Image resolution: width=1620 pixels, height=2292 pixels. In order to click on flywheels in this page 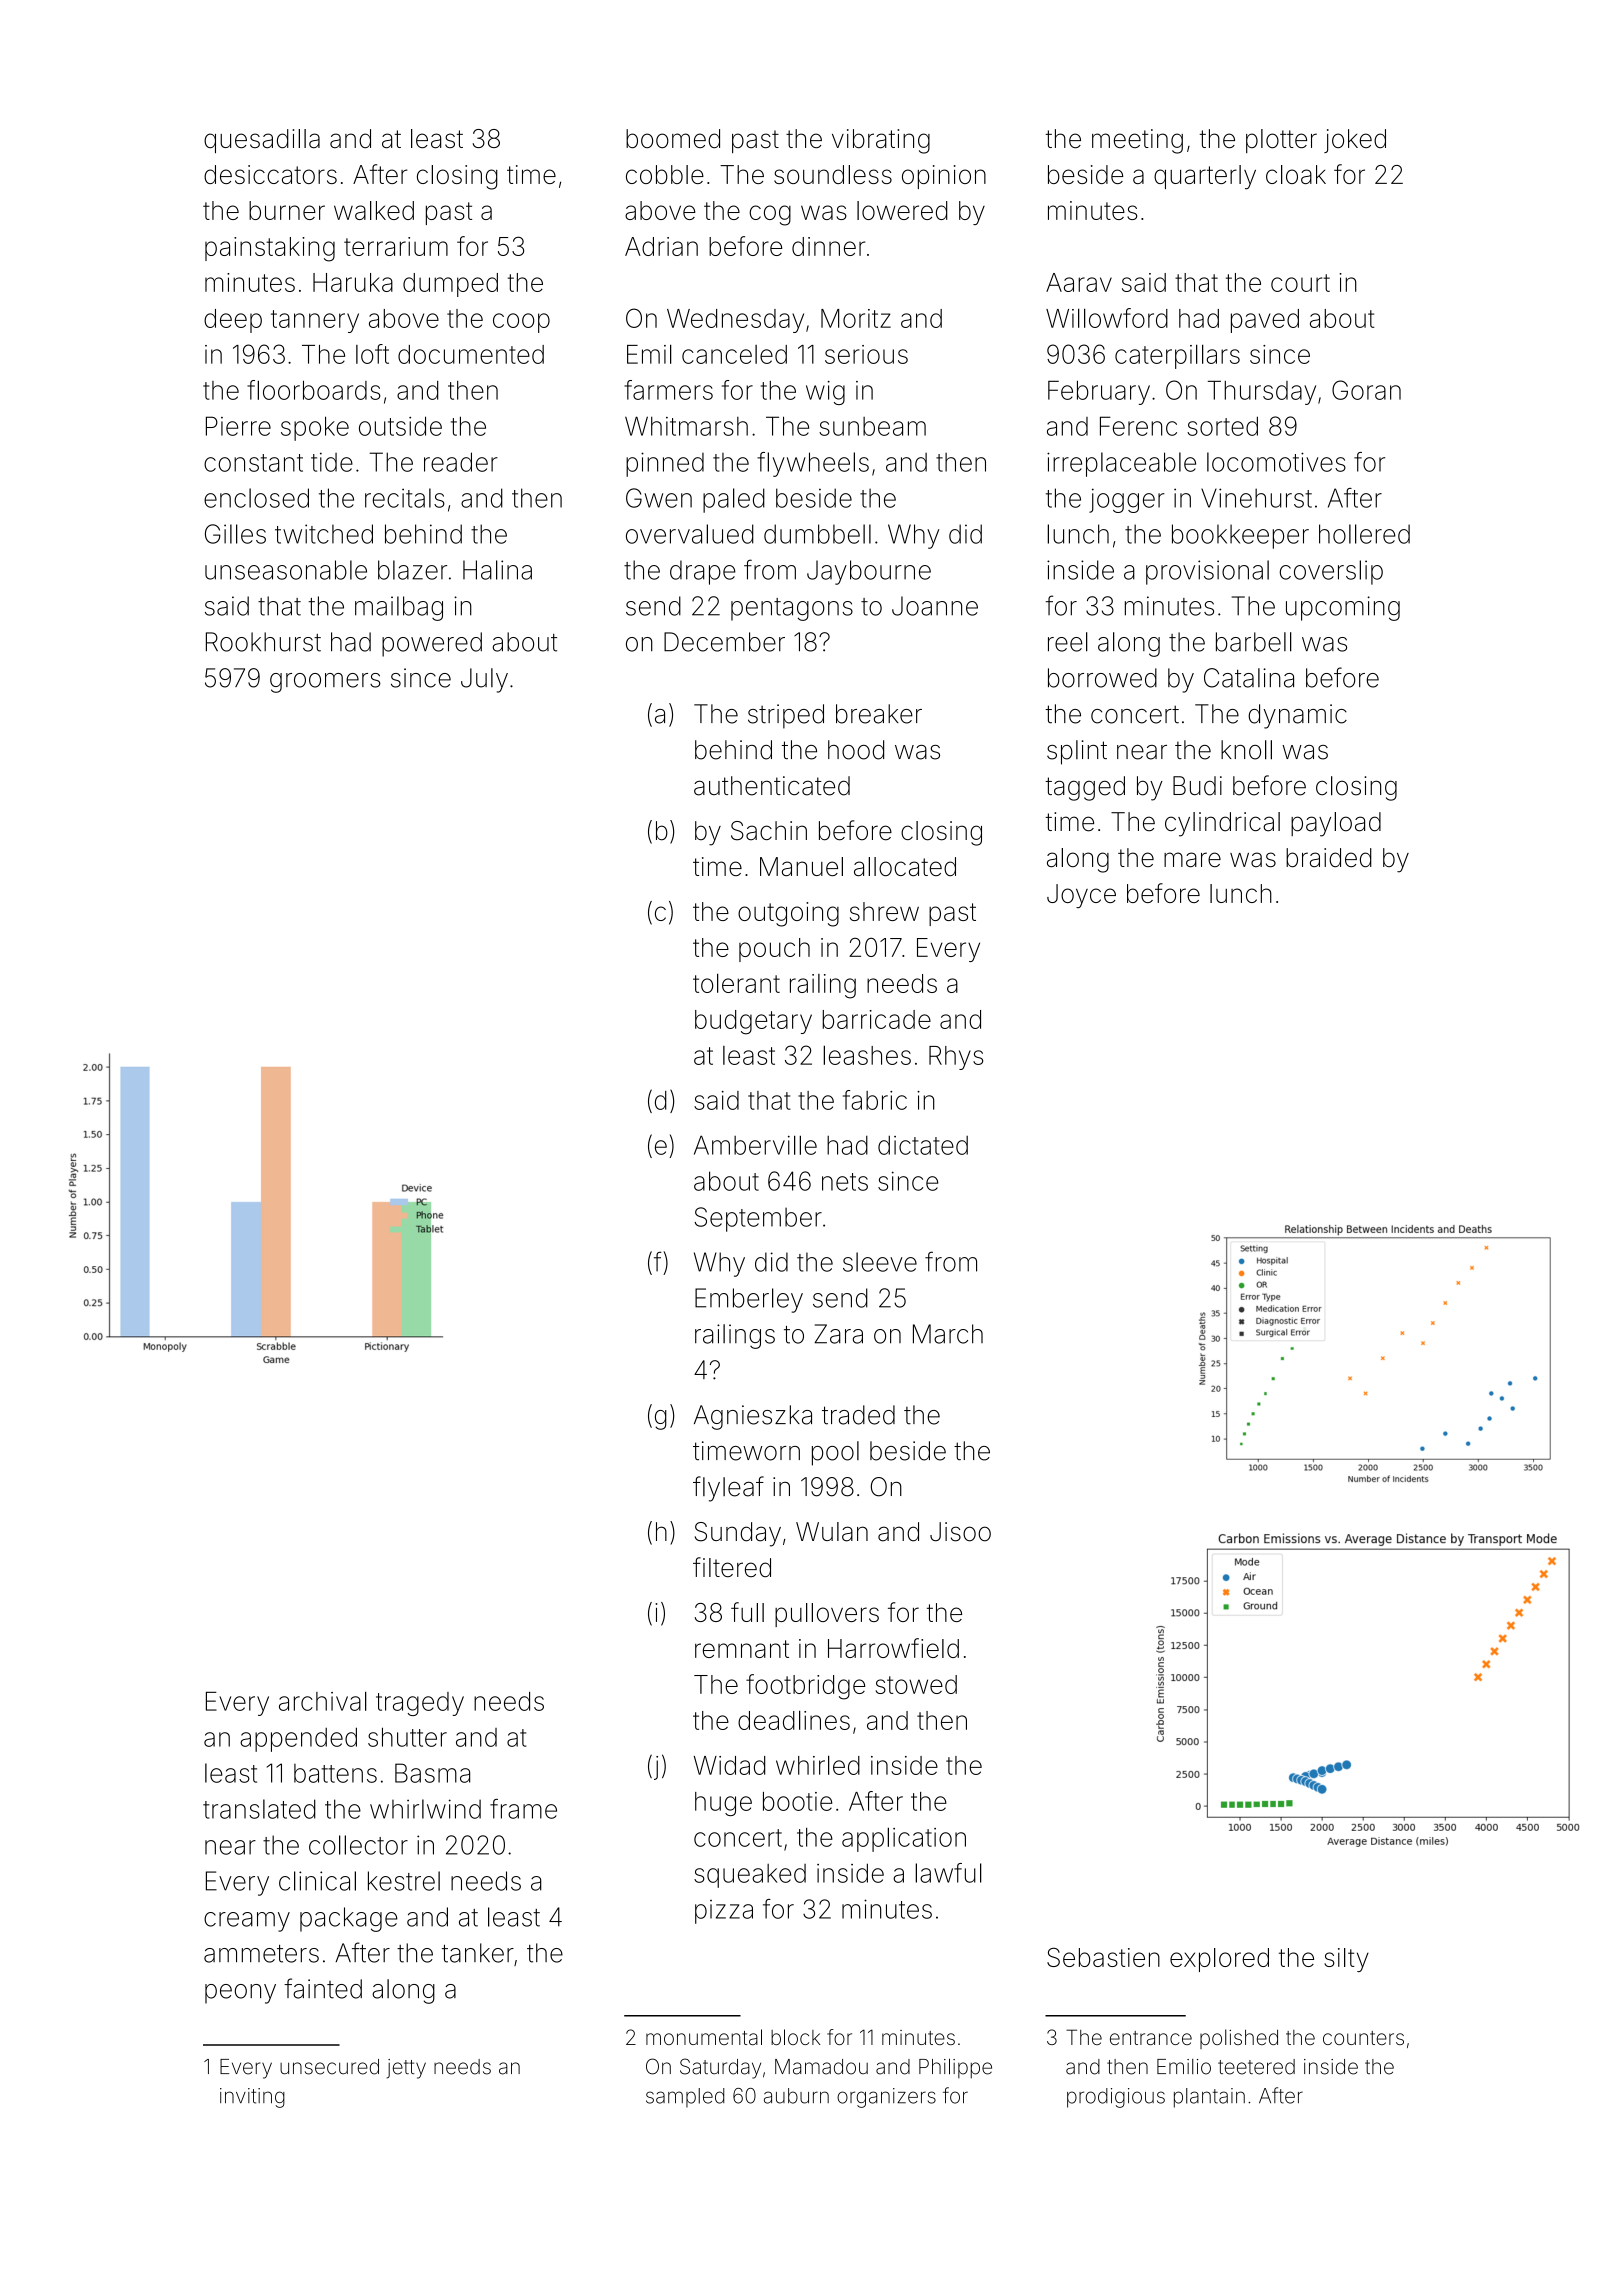, I will do `click(813, 464)`.
